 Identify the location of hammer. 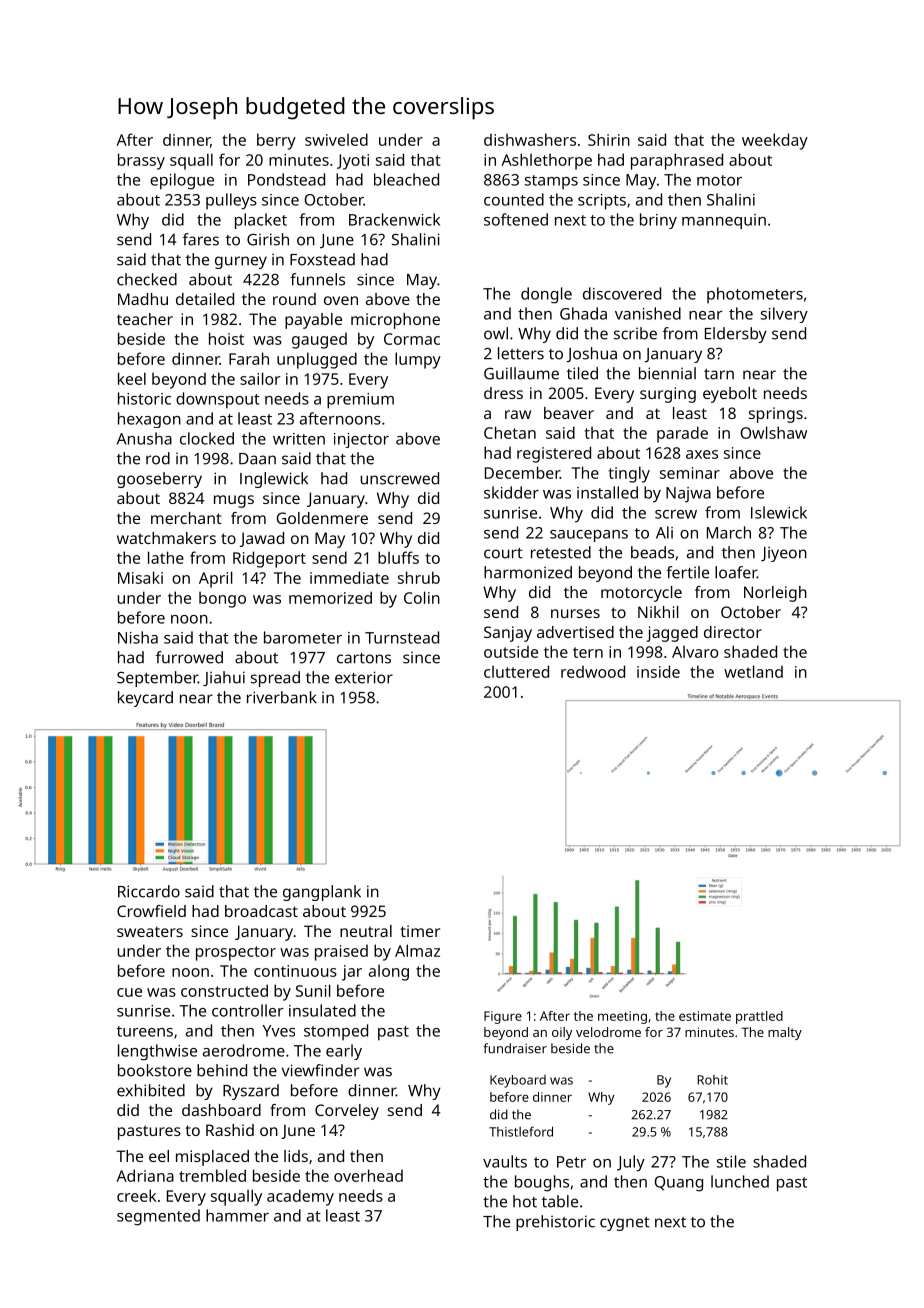
(237, 1215).
